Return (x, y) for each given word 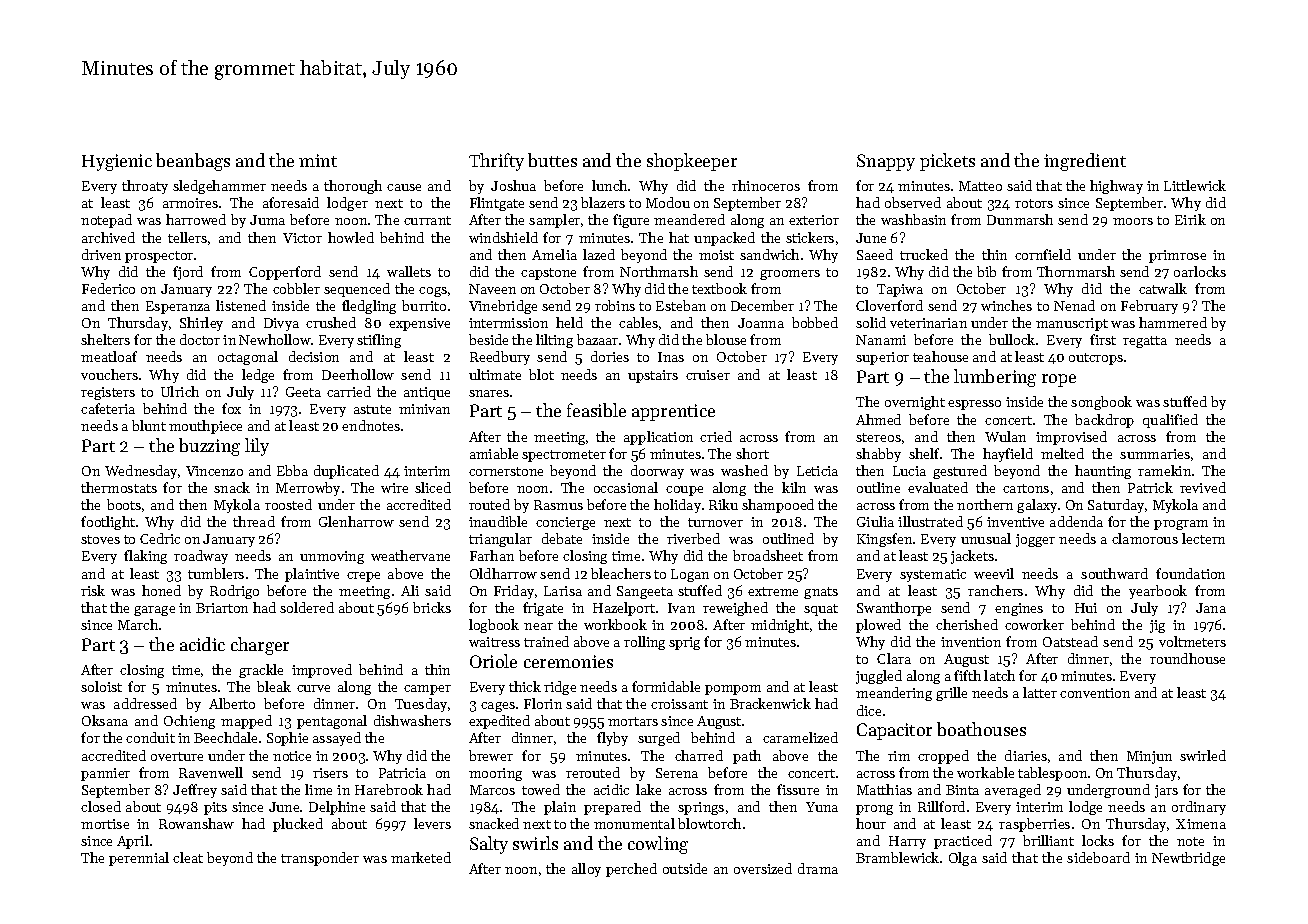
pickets (947, 162)
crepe (363, 577)
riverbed (693, 538)
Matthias (884, 789)
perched (631, 870)
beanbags (193, 162)
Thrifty (496, 162)
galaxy (1037, 506)
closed (101, 806)
